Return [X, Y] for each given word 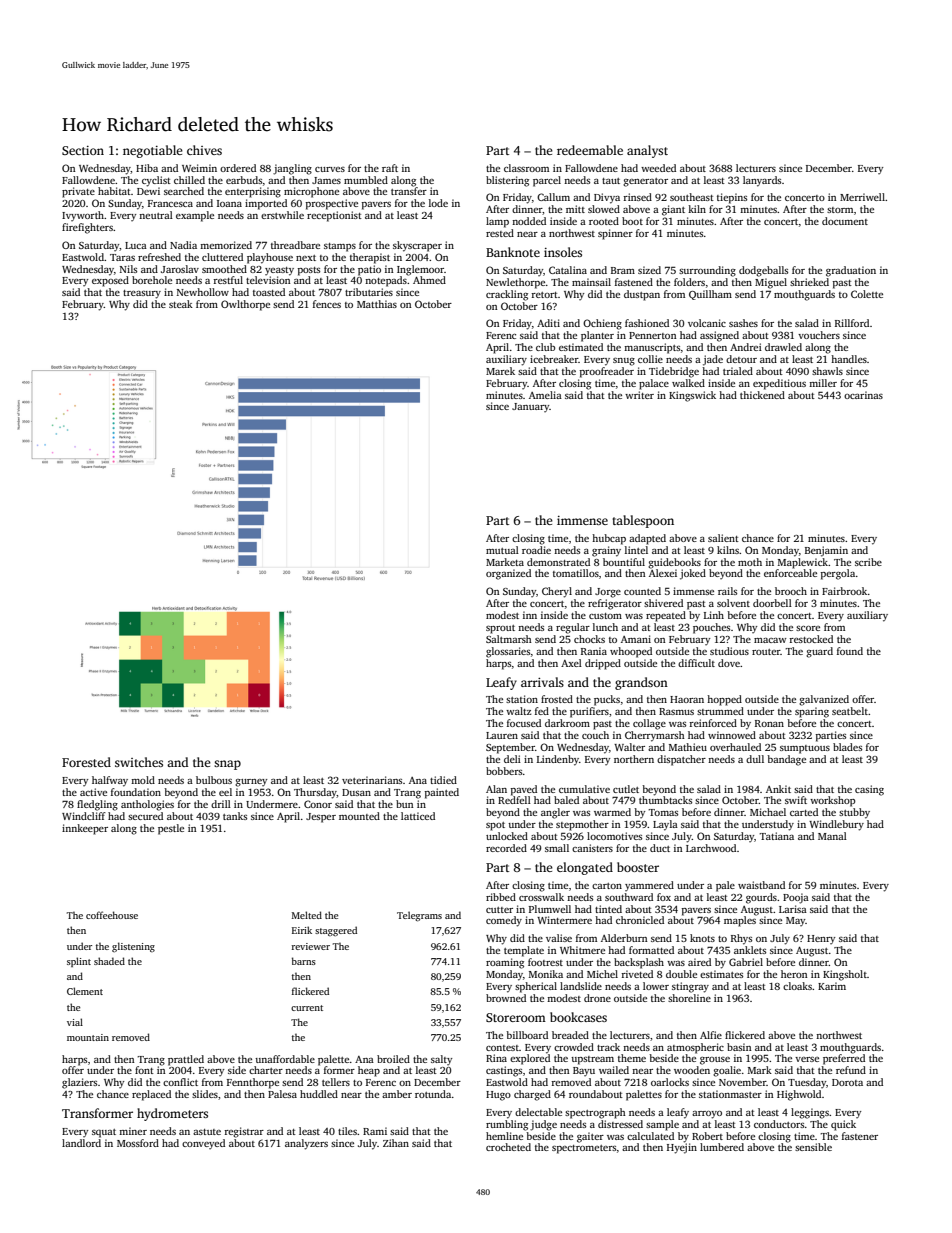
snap [227, 765]
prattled [186, 1060]
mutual [502, 550]
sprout [500, 629]
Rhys [741, 939]
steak [181, 304]
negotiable [153, 151]
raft [390, 168]
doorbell [772, 603]
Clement [85, 991]
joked [693, 574]
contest [502, 1048]
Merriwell [862, 197]
